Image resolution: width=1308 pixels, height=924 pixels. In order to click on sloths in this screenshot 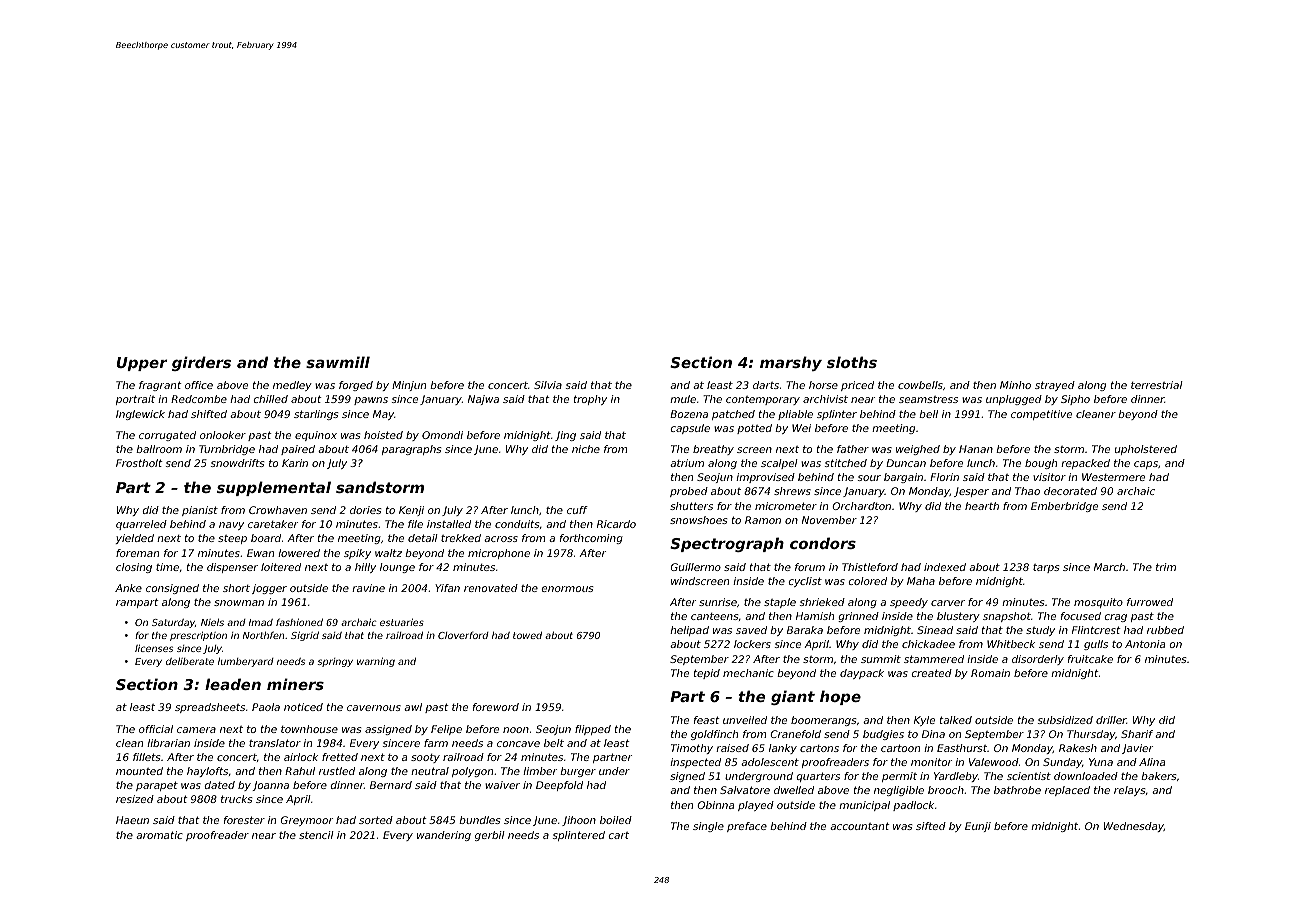, I will do `click(852, 362)`.
